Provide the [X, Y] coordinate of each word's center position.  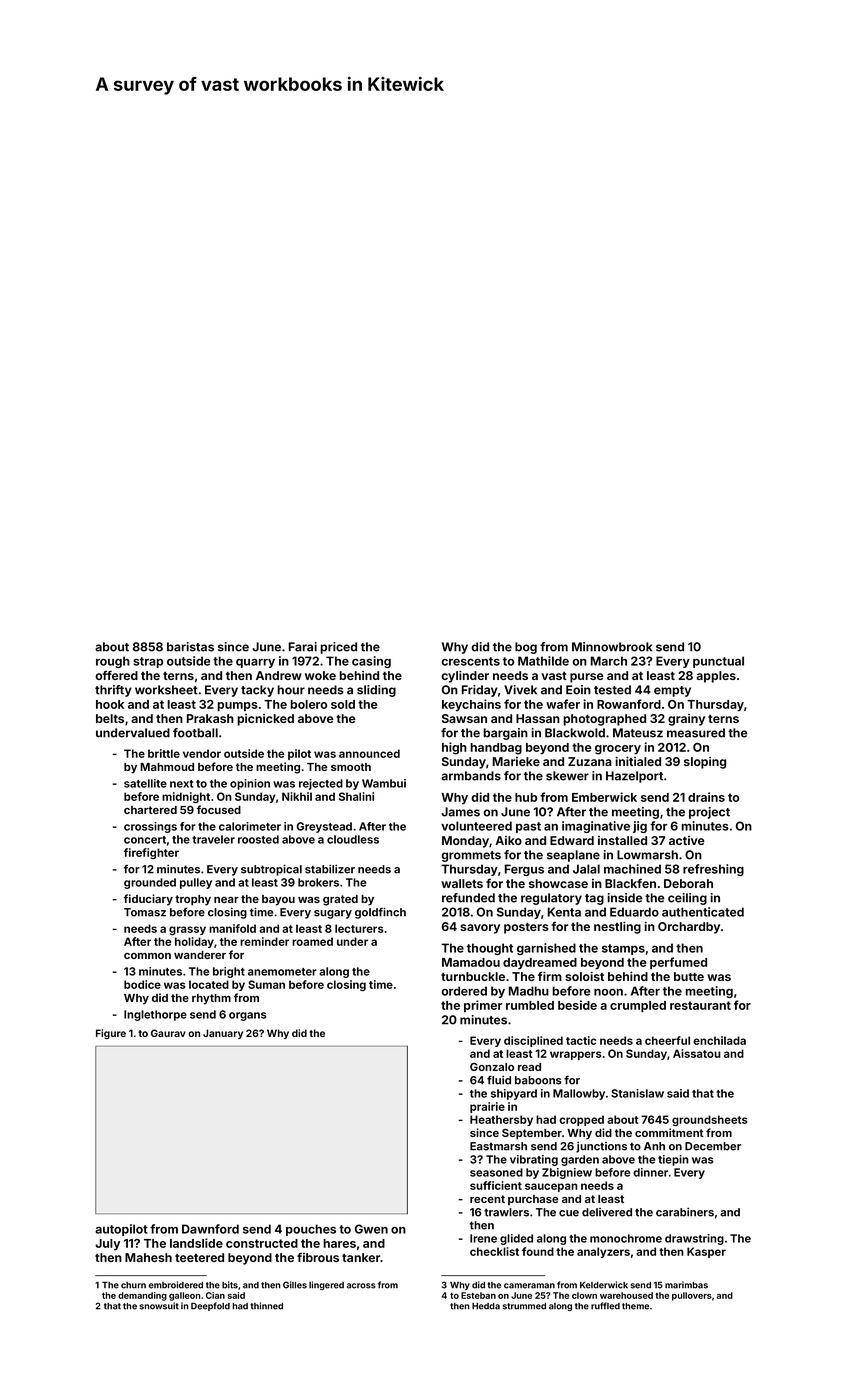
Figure [111, 1034]
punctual [718, 662]
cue [569, 1213]
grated [340, 900]
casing [371, 662]
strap [148, 662]
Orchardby [689, 928]
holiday [194, 942]
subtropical [271, 870]
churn [133, 1285]
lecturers [359, 928]
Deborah [688, 883]
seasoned [496, 1172]
